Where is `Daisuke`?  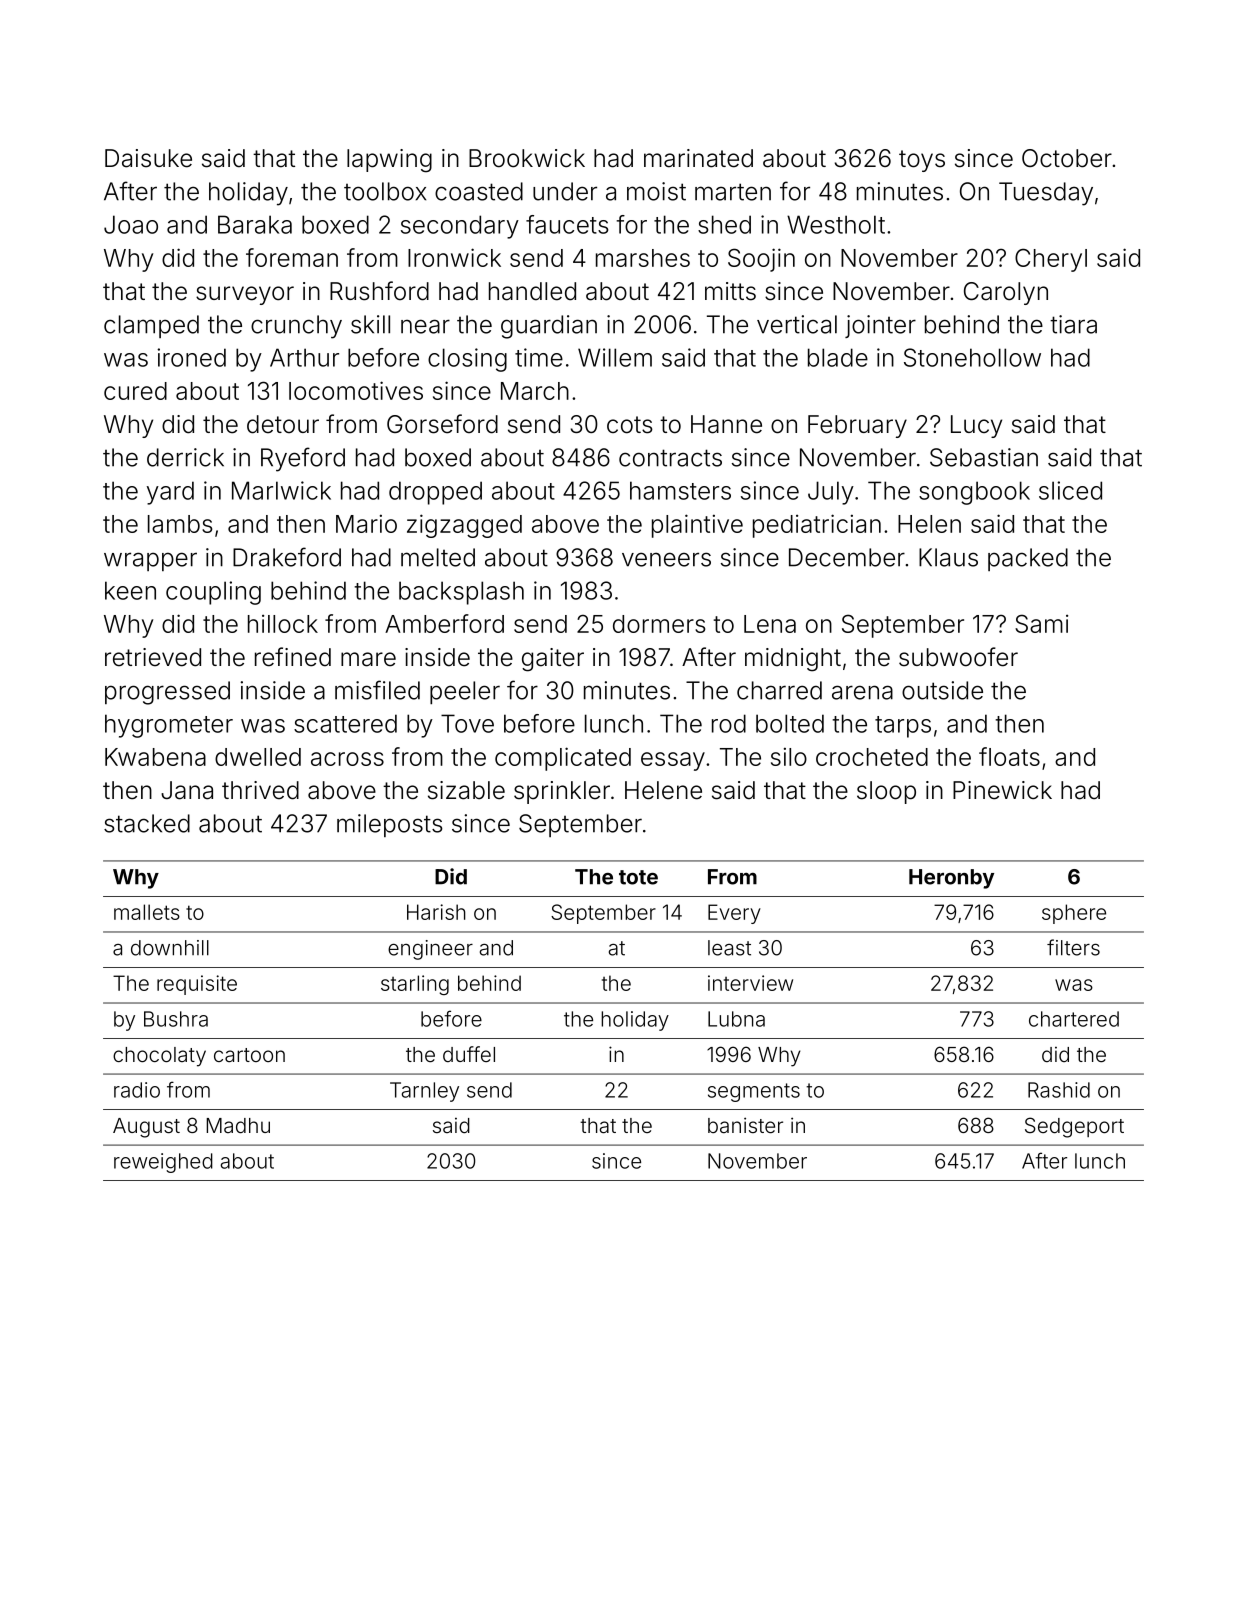 Daisuke is located at coordinates (148, 158).
